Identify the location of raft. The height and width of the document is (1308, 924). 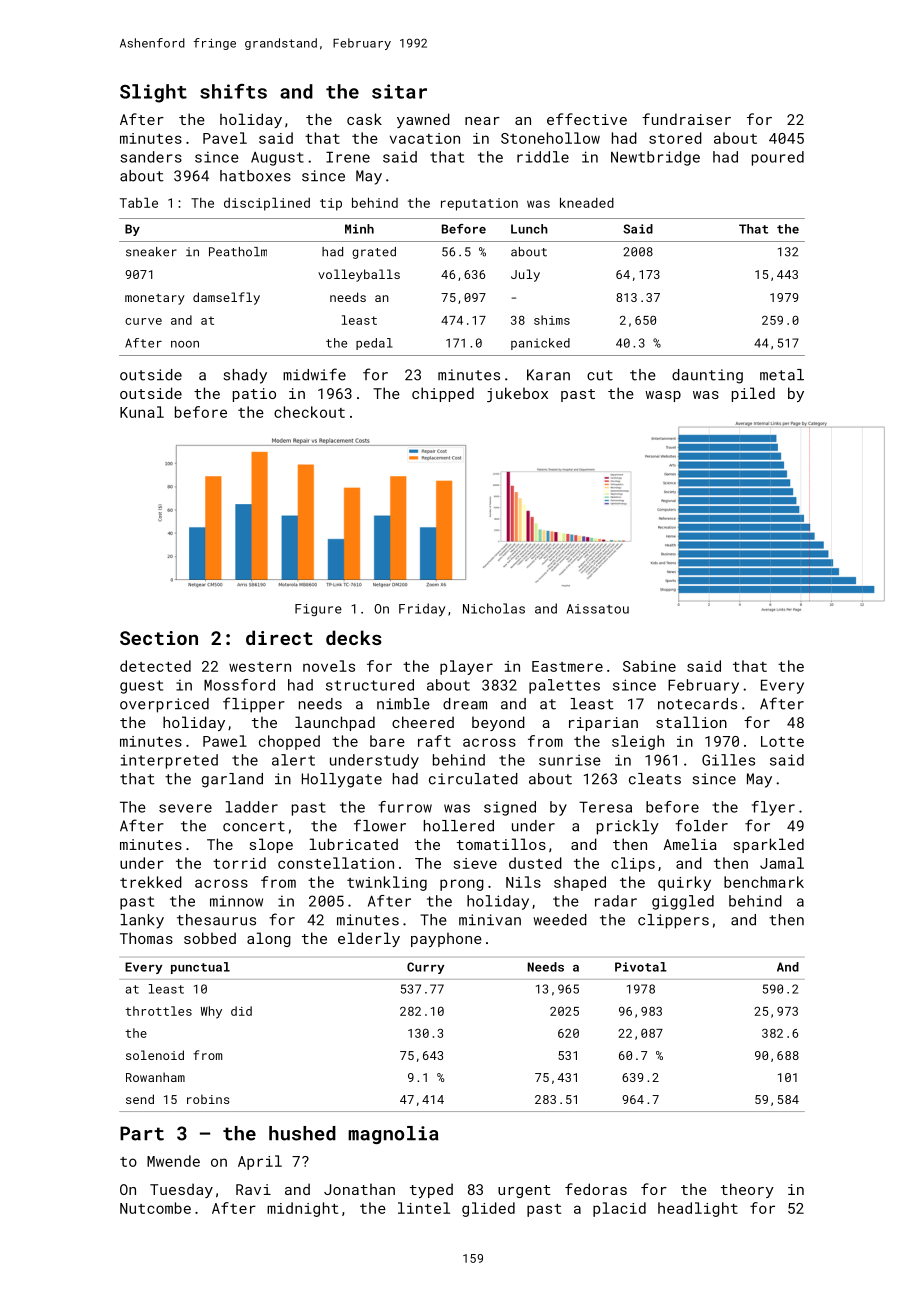
(434, 741).
